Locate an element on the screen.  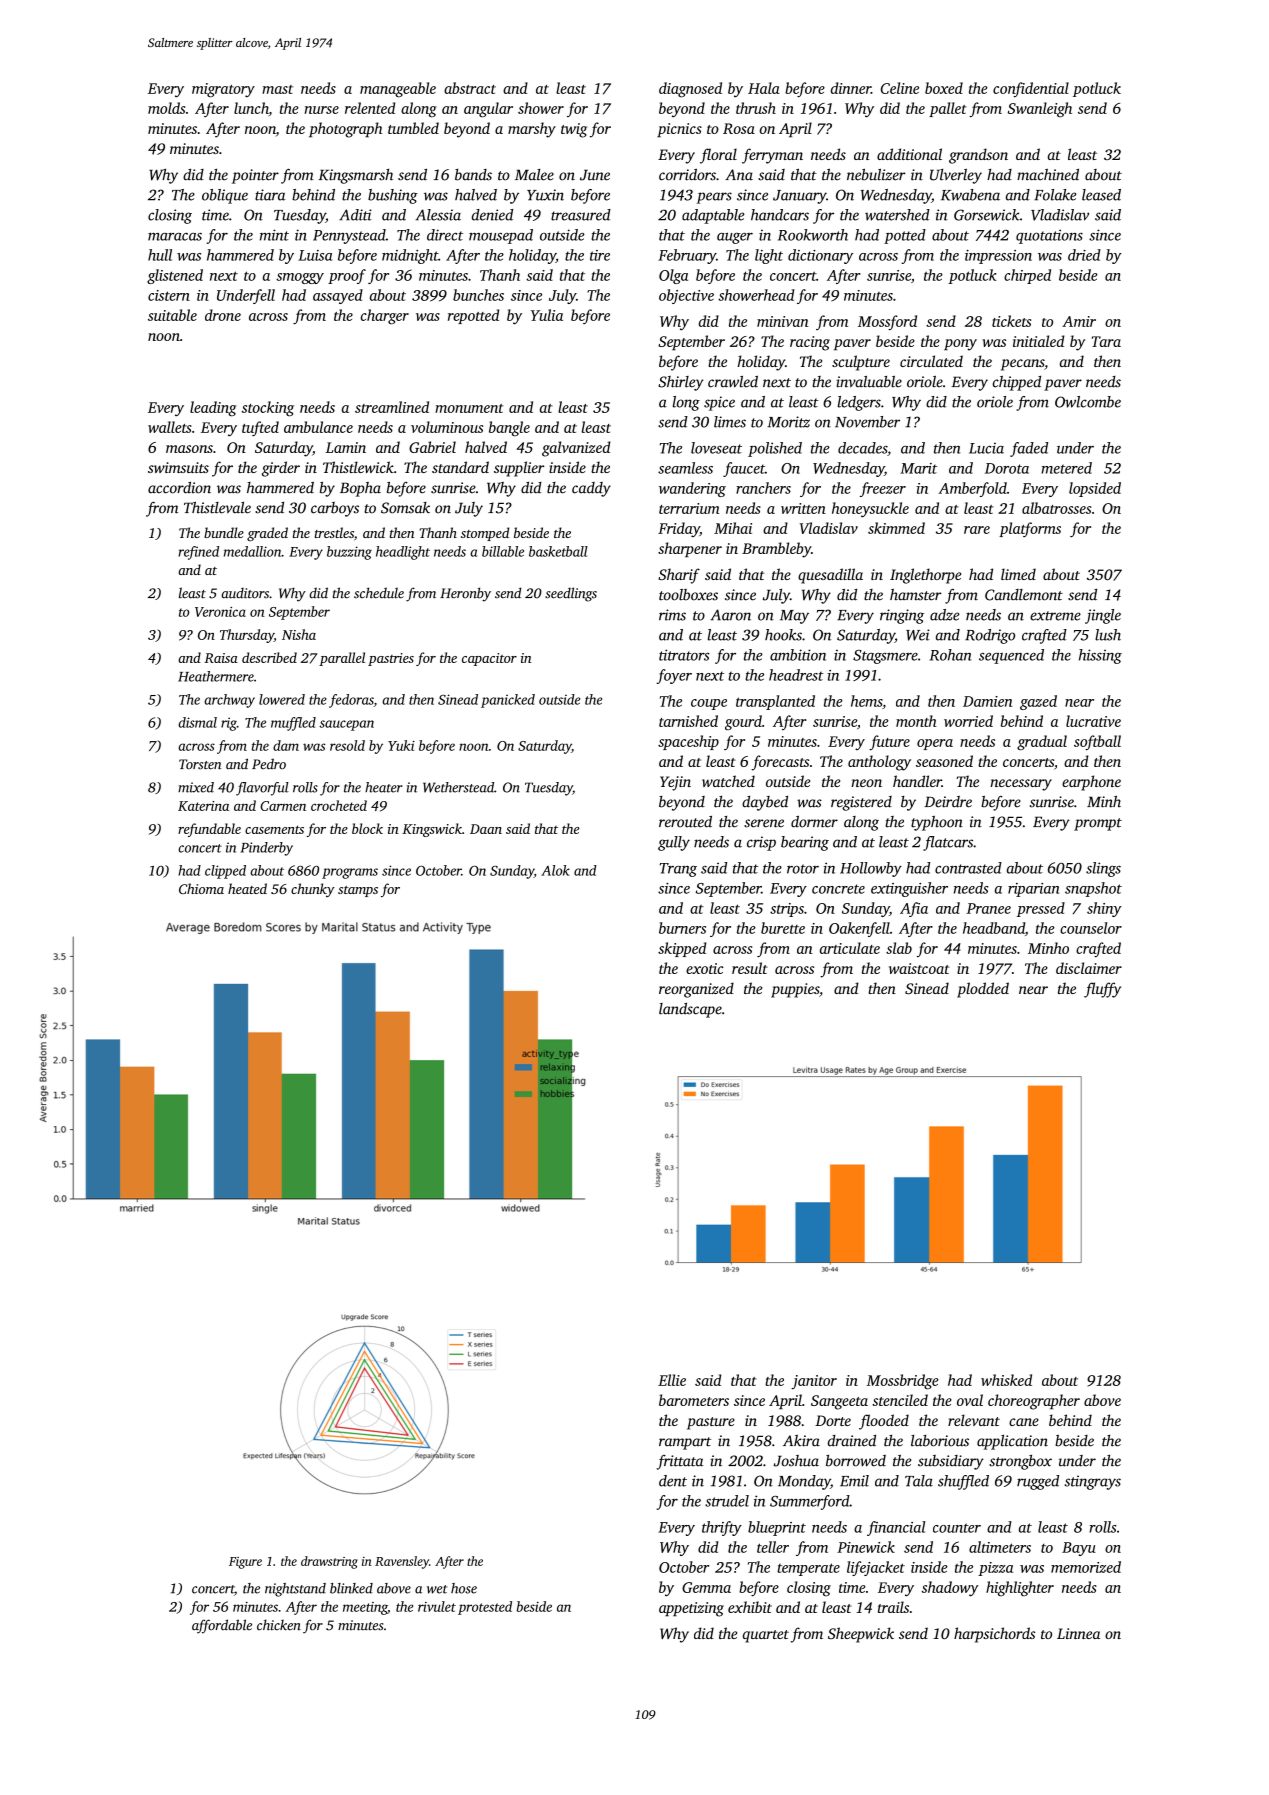
streamlined is located at coordinates (392, 407).
